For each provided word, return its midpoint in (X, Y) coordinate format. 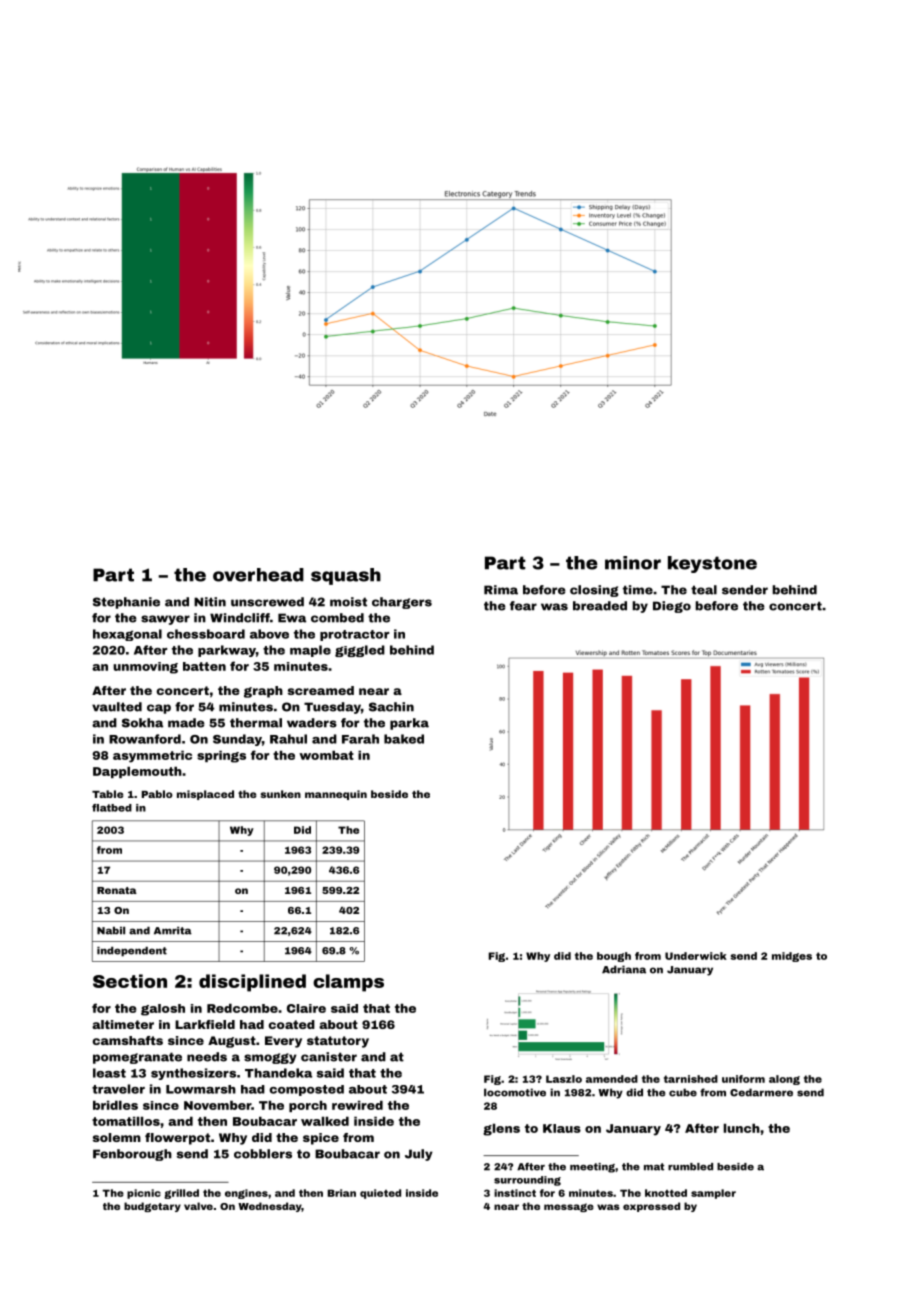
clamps (348, 983)
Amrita (173, 931)
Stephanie (126, 603)
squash (346, 576)
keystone (712, 564)
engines (246, 1194)
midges (792, 957)
